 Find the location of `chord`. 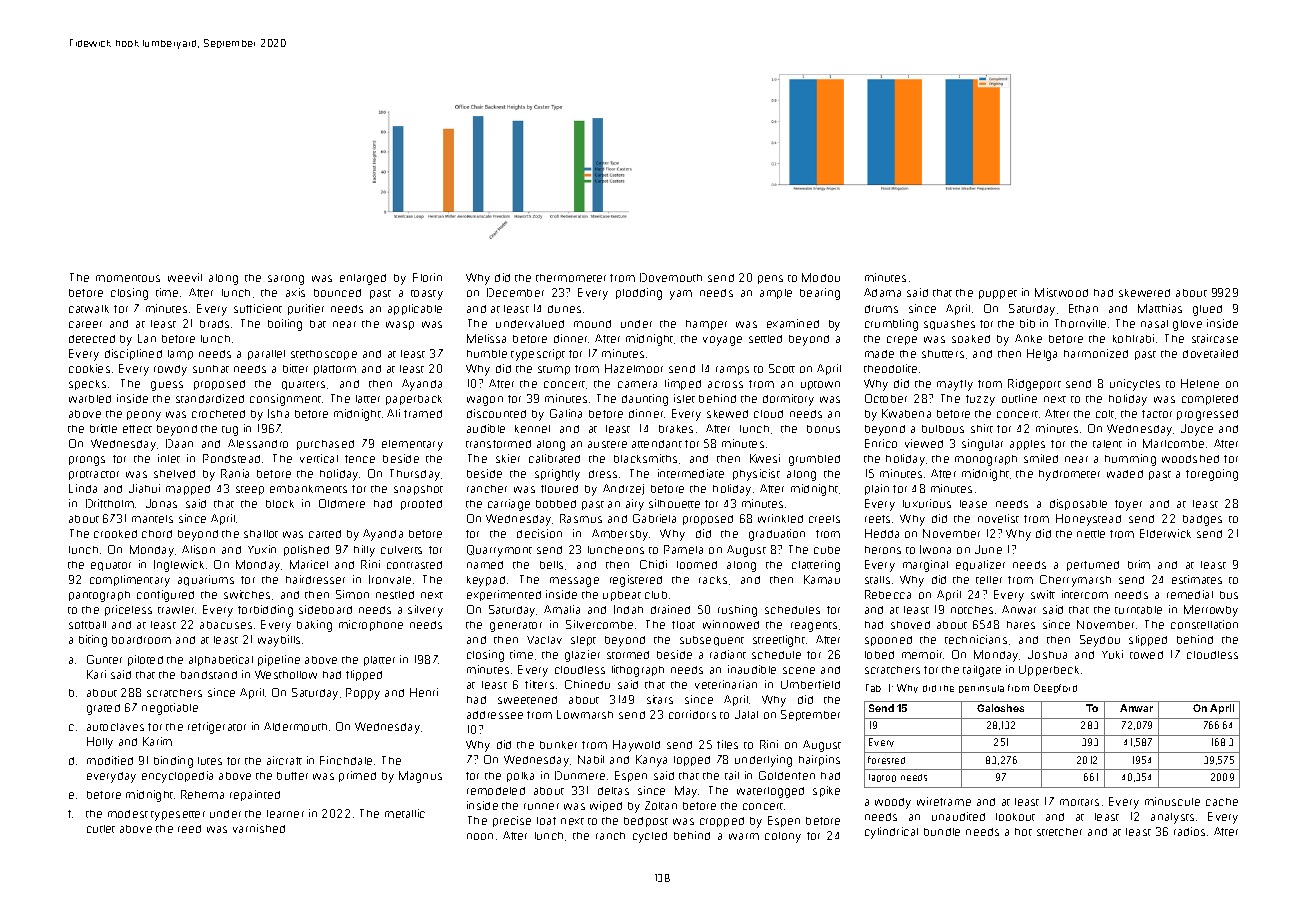

chord is located at coordinates (157, 534).
